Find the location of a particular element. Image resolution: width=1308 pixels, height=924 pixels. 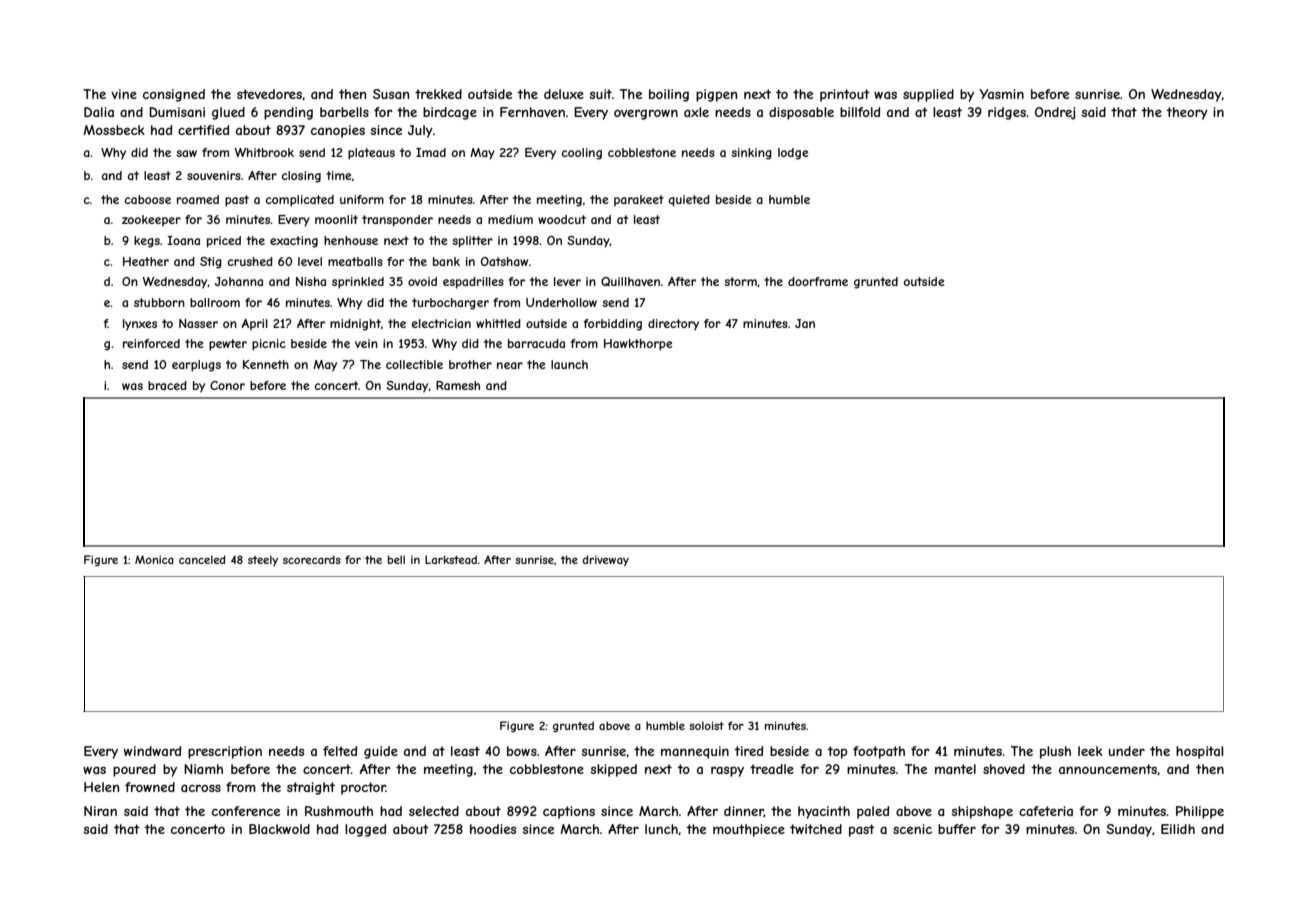

mouthpiece is located at coordinates (749, 830).
